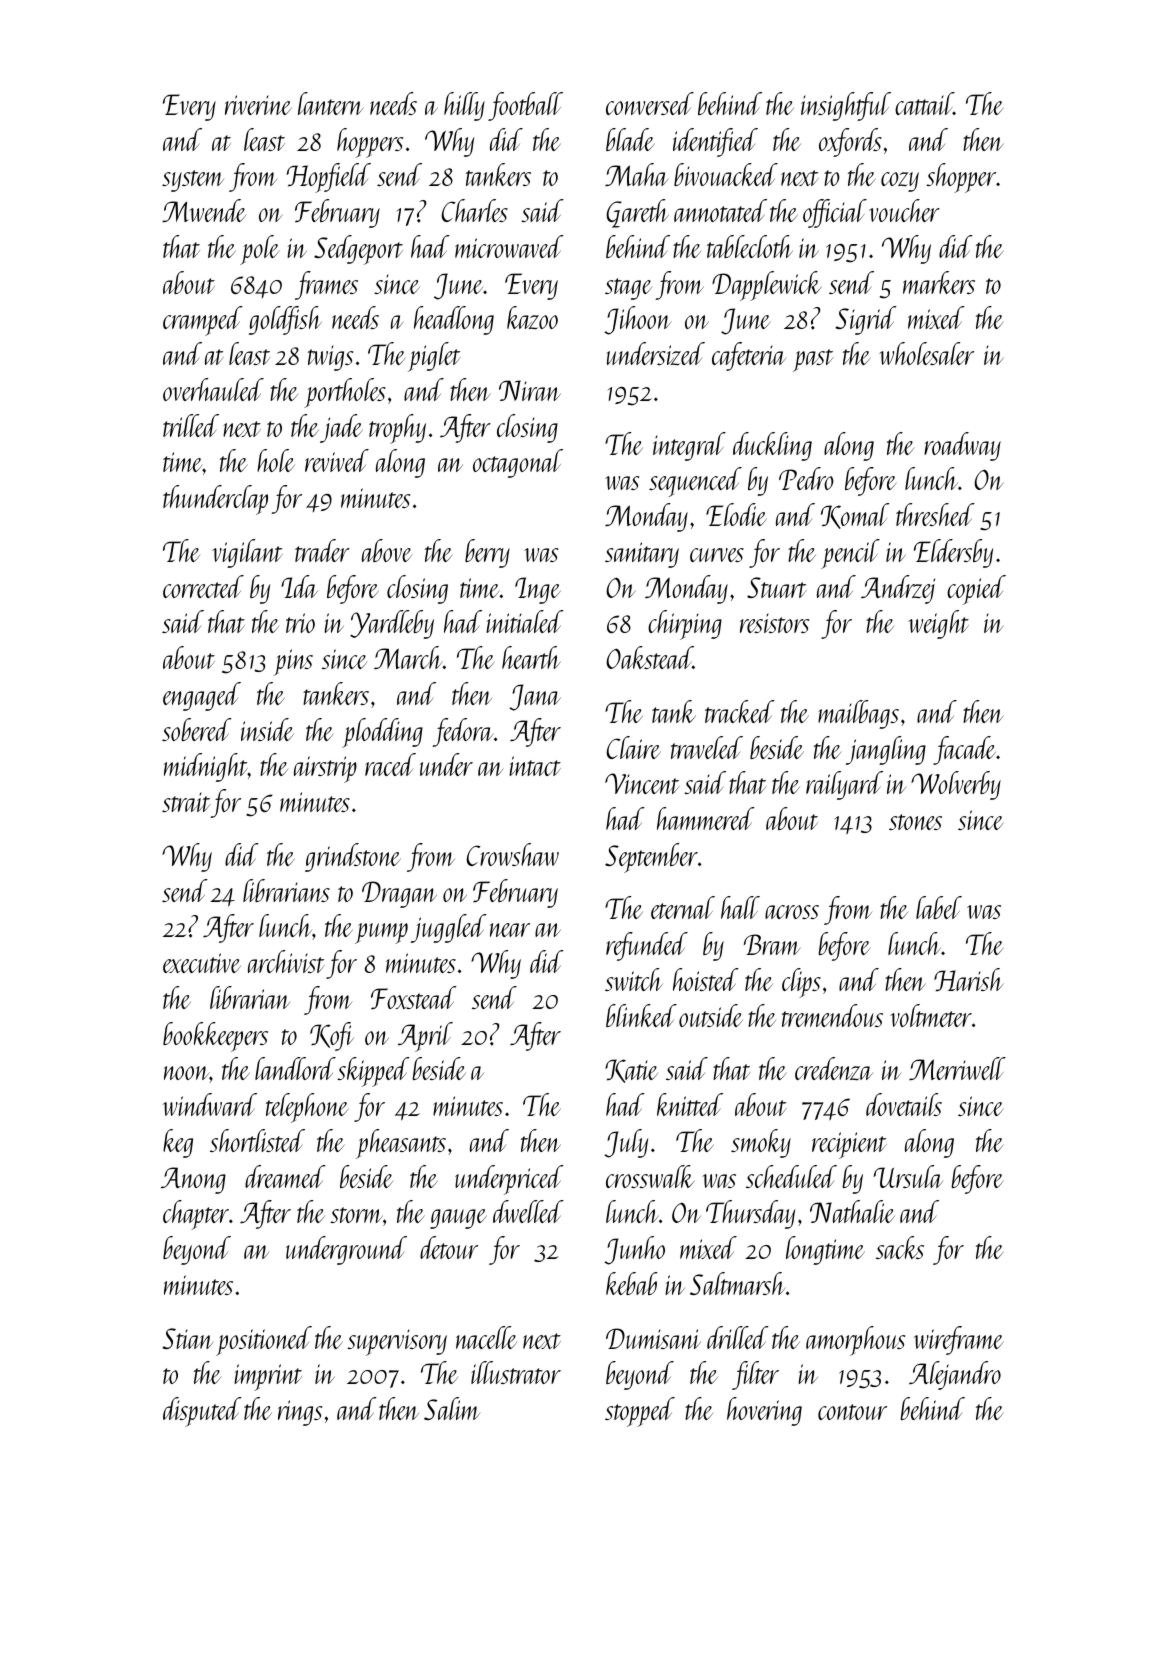 This page has width=1165, height=1654. I want to click on Jana, so click(535, 697).
